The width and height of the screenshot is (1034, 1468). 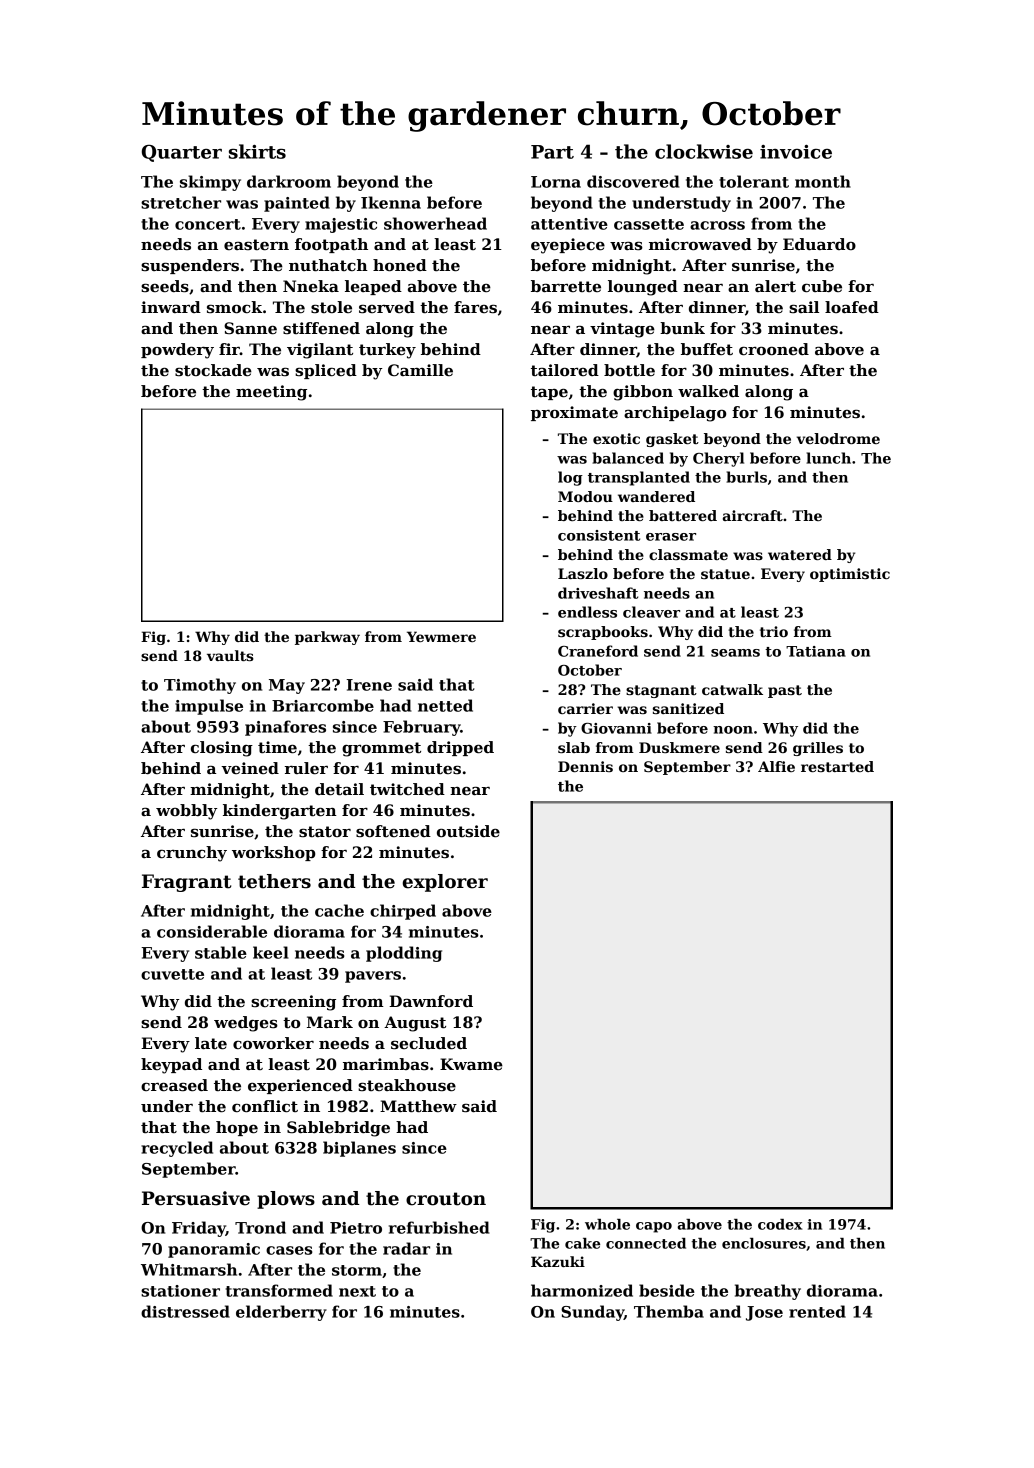 I want to click on restarted, so click(x=837, y=766).
